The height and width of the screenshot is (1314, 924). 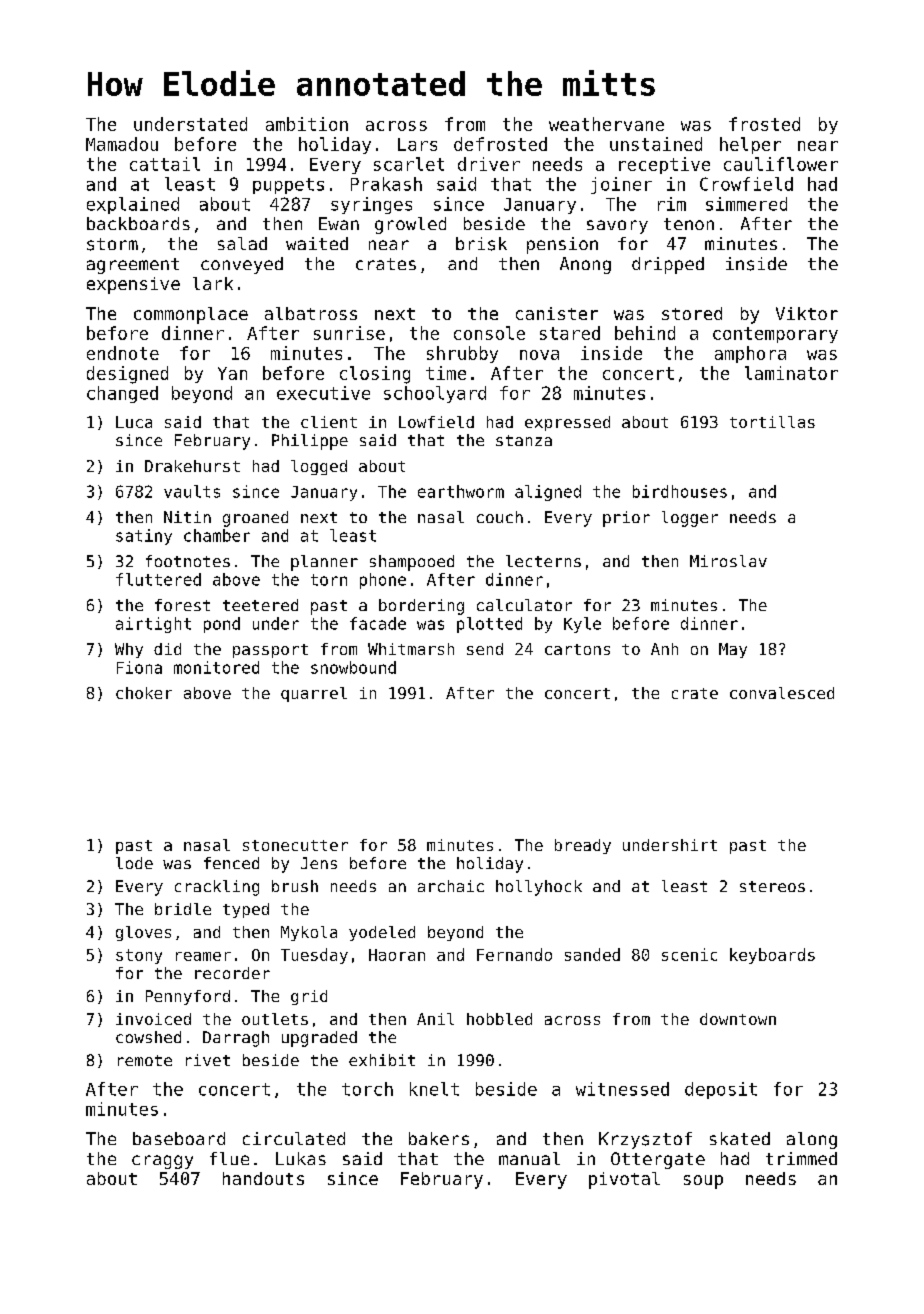 I want to click on recorder, so click(x=232, y=973).
